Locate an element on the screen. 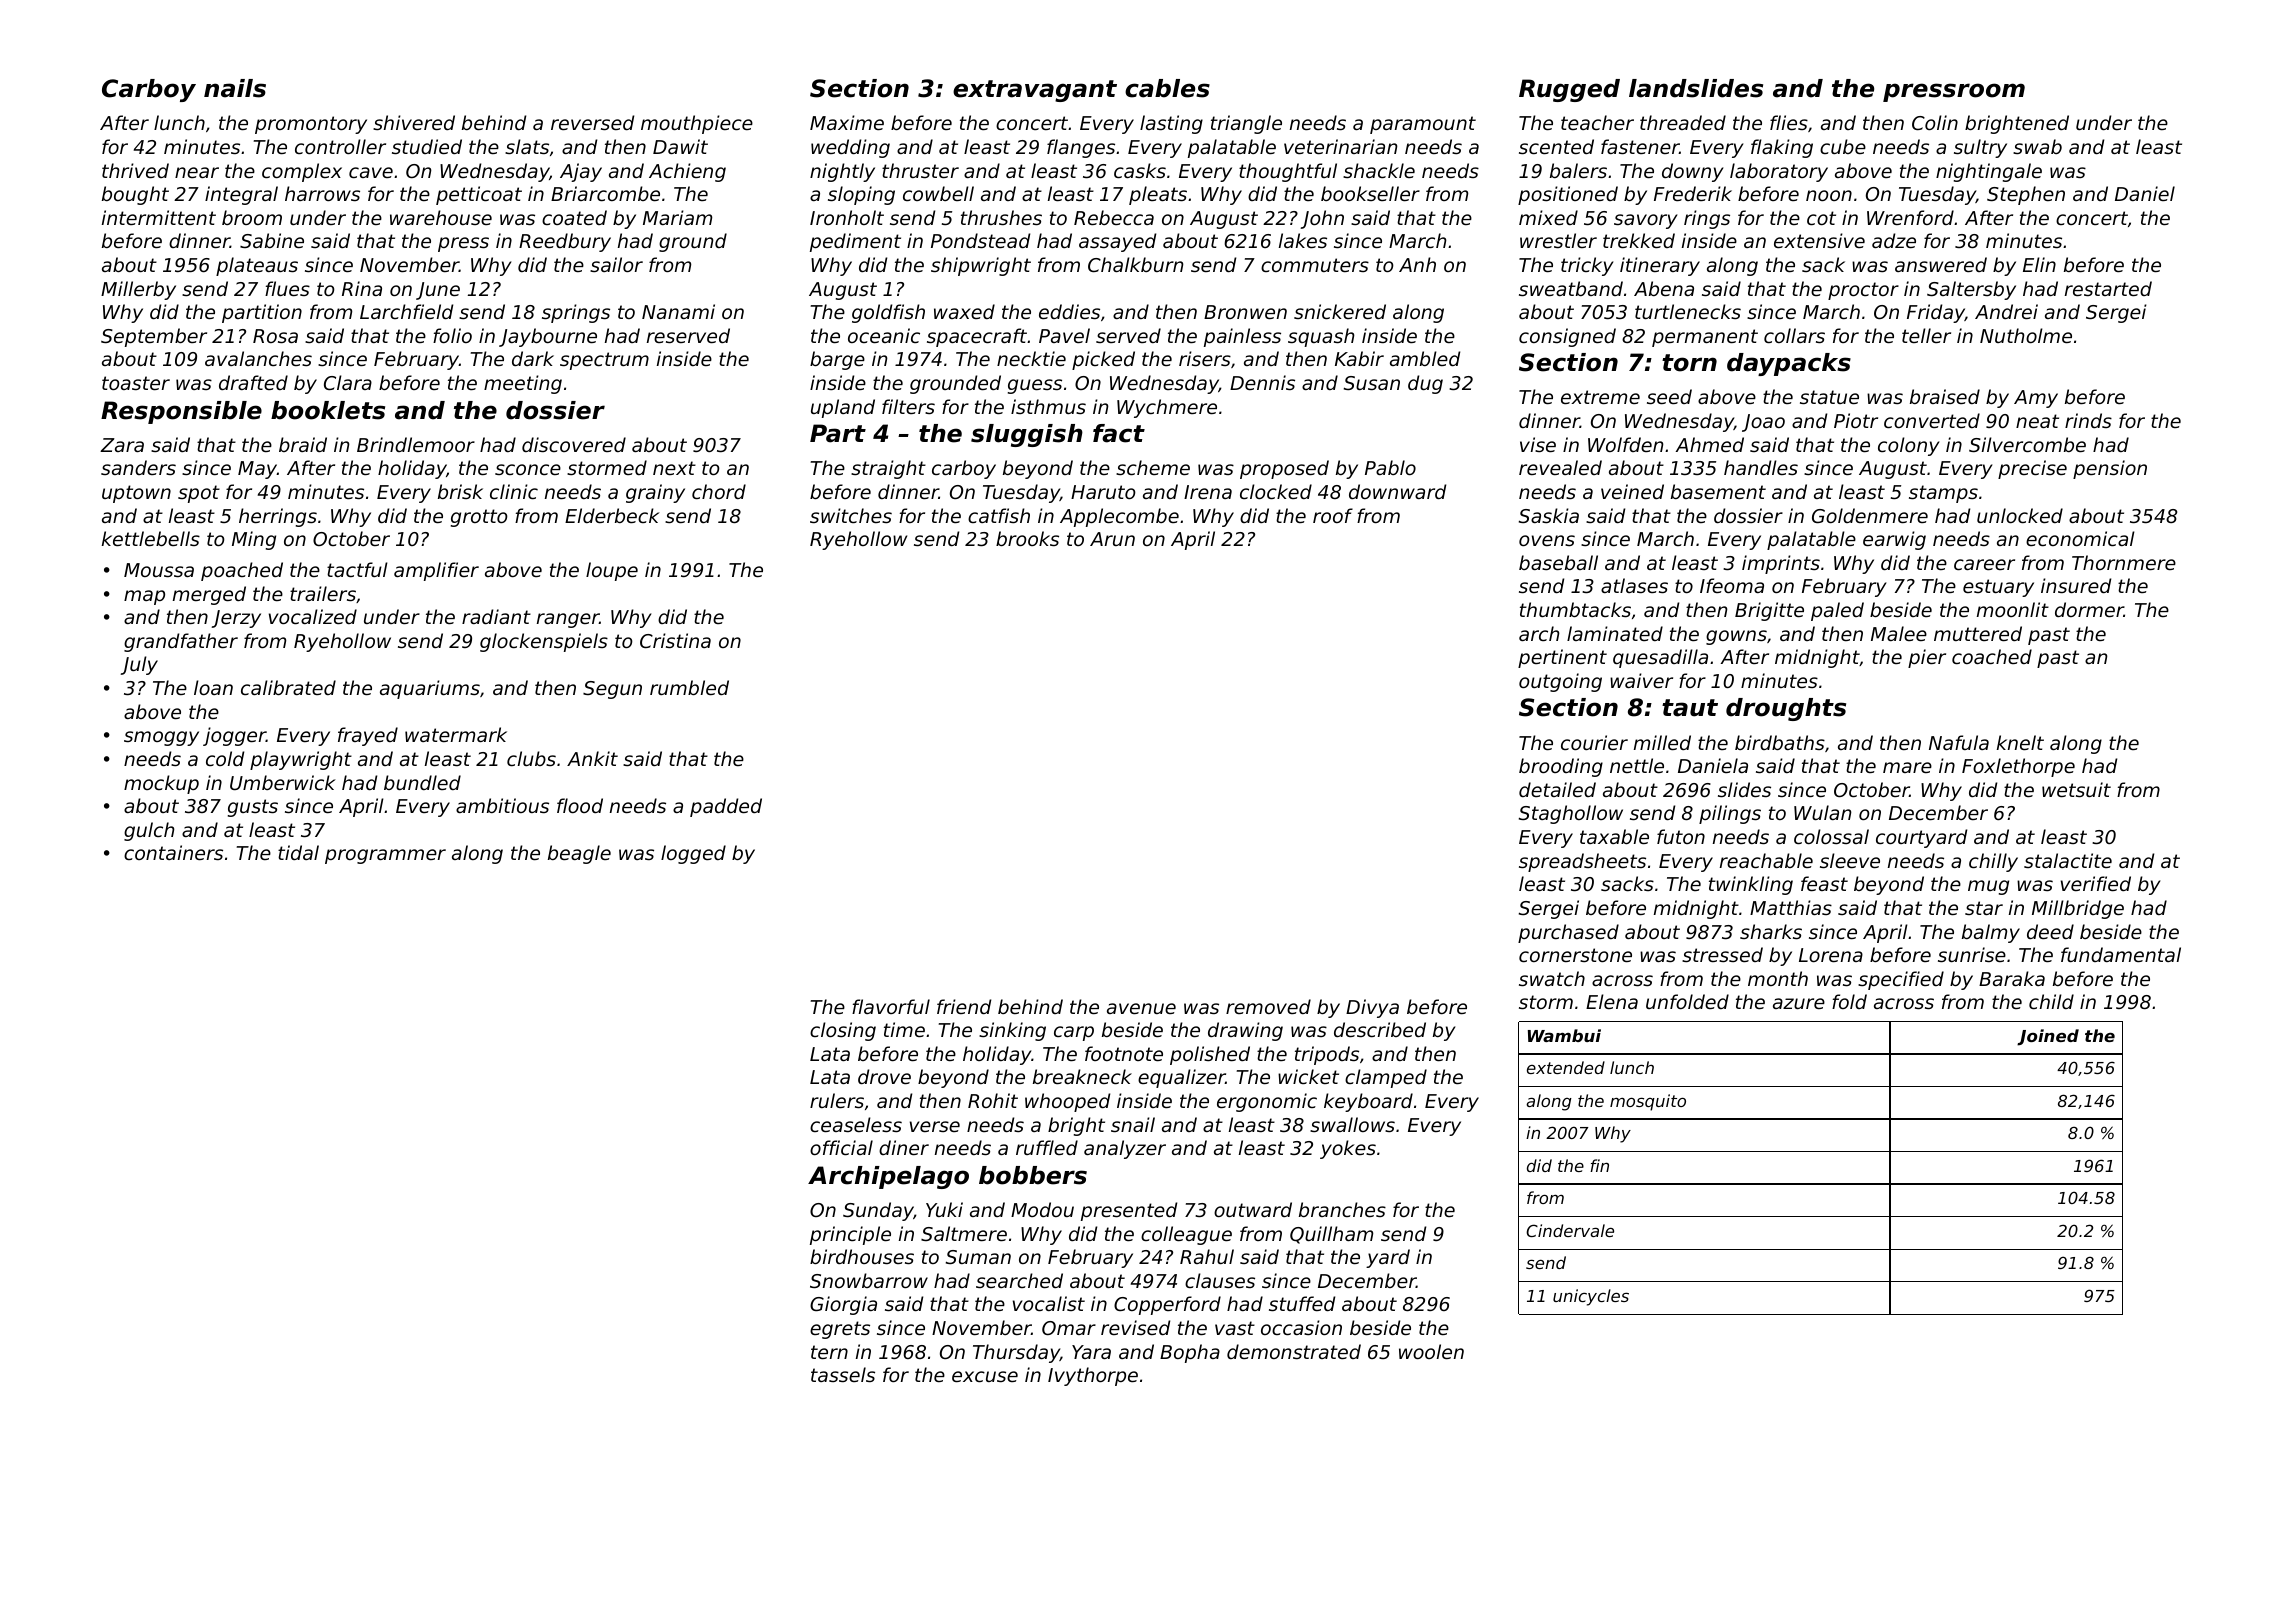  Wrenford is located at coordinates (1910, 217).
